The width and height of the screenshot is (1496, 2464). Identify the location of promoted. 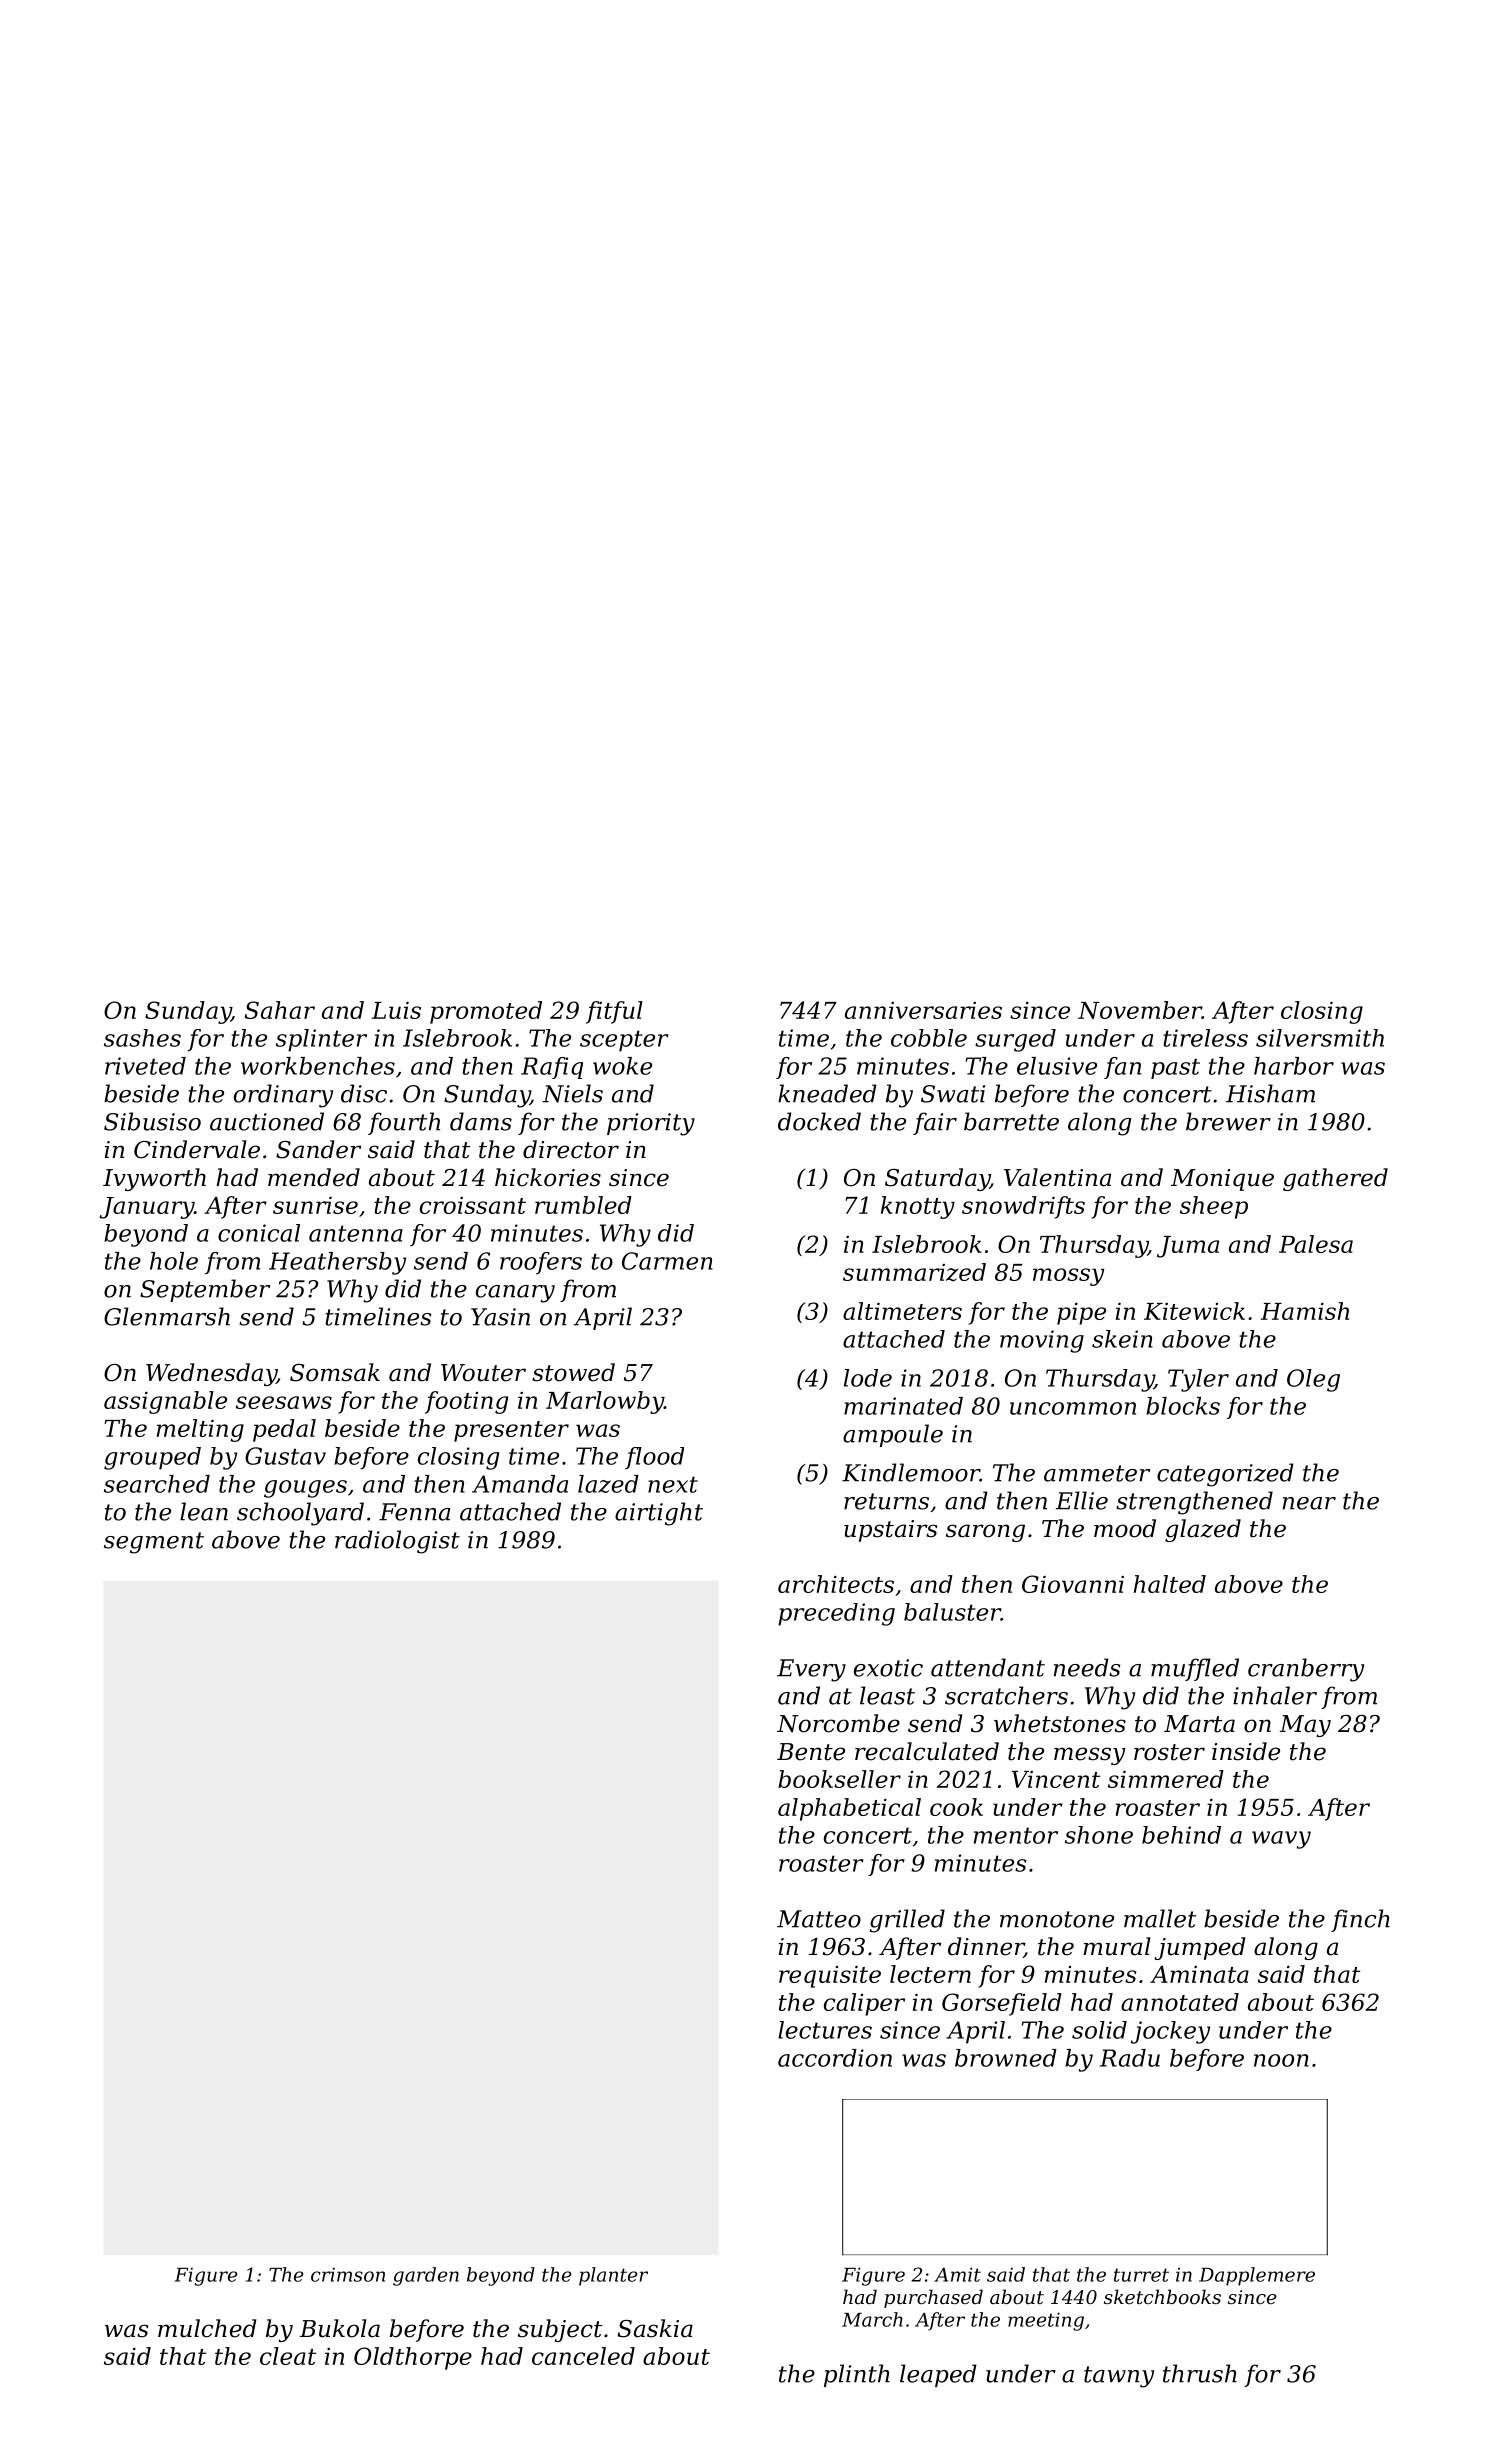
(486, 1012).
